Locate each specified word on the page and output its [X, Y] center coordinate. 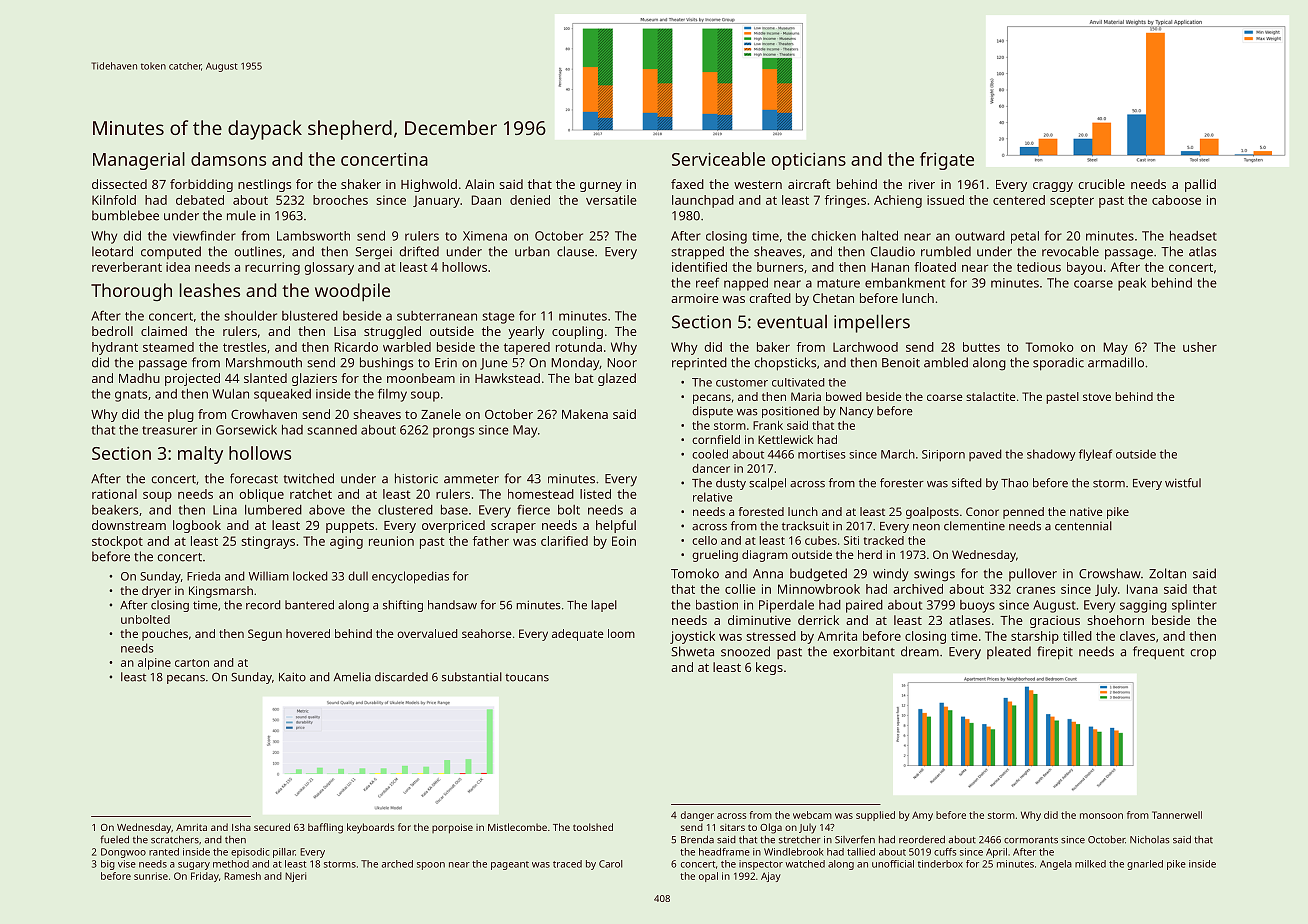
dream [920, 651]
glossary [329, 268]
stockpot [117, 542]
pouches [165, 635]
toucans [527, 678]
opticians [809, 161]
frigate [947, 161]
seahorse [487, 633]
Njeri [295, 877]
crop [1203, 654]
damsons [228, 159]
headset [1193, 236]
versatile [611, 200]
